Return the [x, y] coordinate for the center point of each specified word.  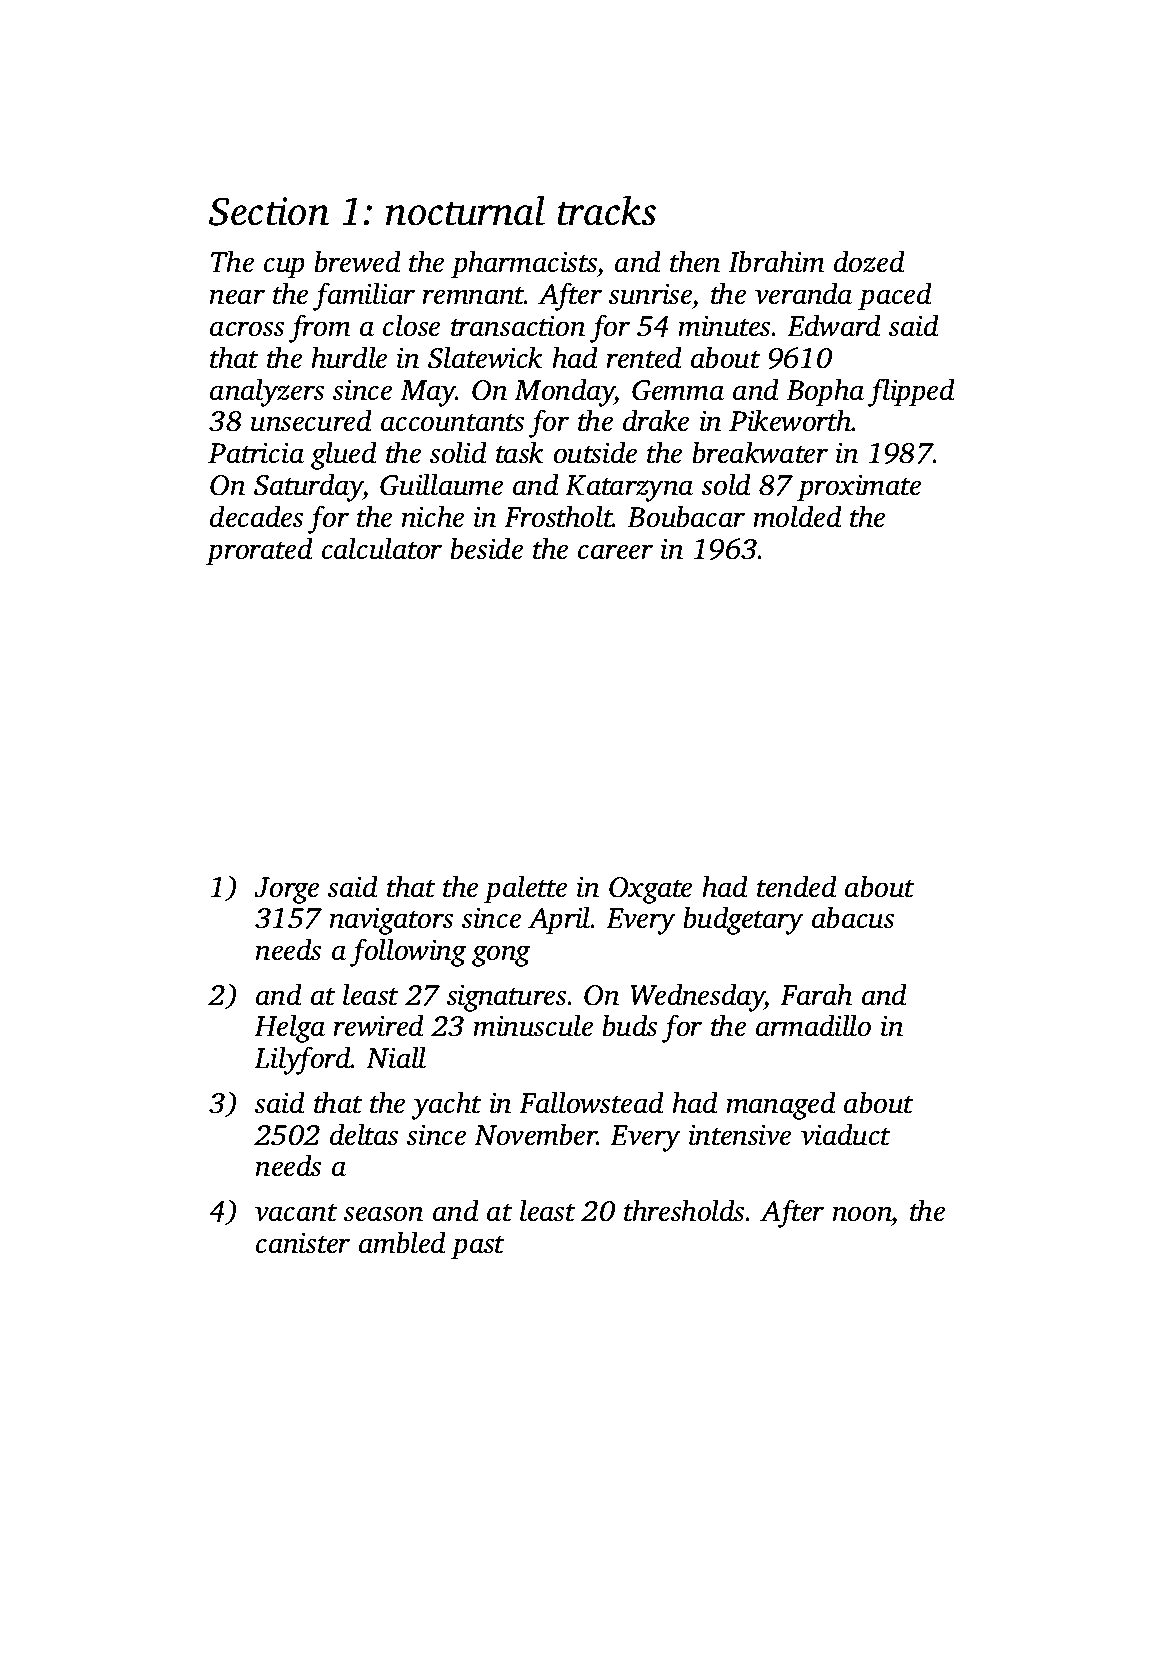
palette [525, 889]
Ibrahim [776, 261]
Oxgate [650, 890]
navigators [391, 921]
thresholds [685, 1210]
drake [656, 420]
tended [796, 886]
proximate [859, 488]
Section [269, 211]
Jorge [286, 890]
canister [303, 1243]
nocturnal [465, 210]
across [247, 329]
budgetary [743, 920]
